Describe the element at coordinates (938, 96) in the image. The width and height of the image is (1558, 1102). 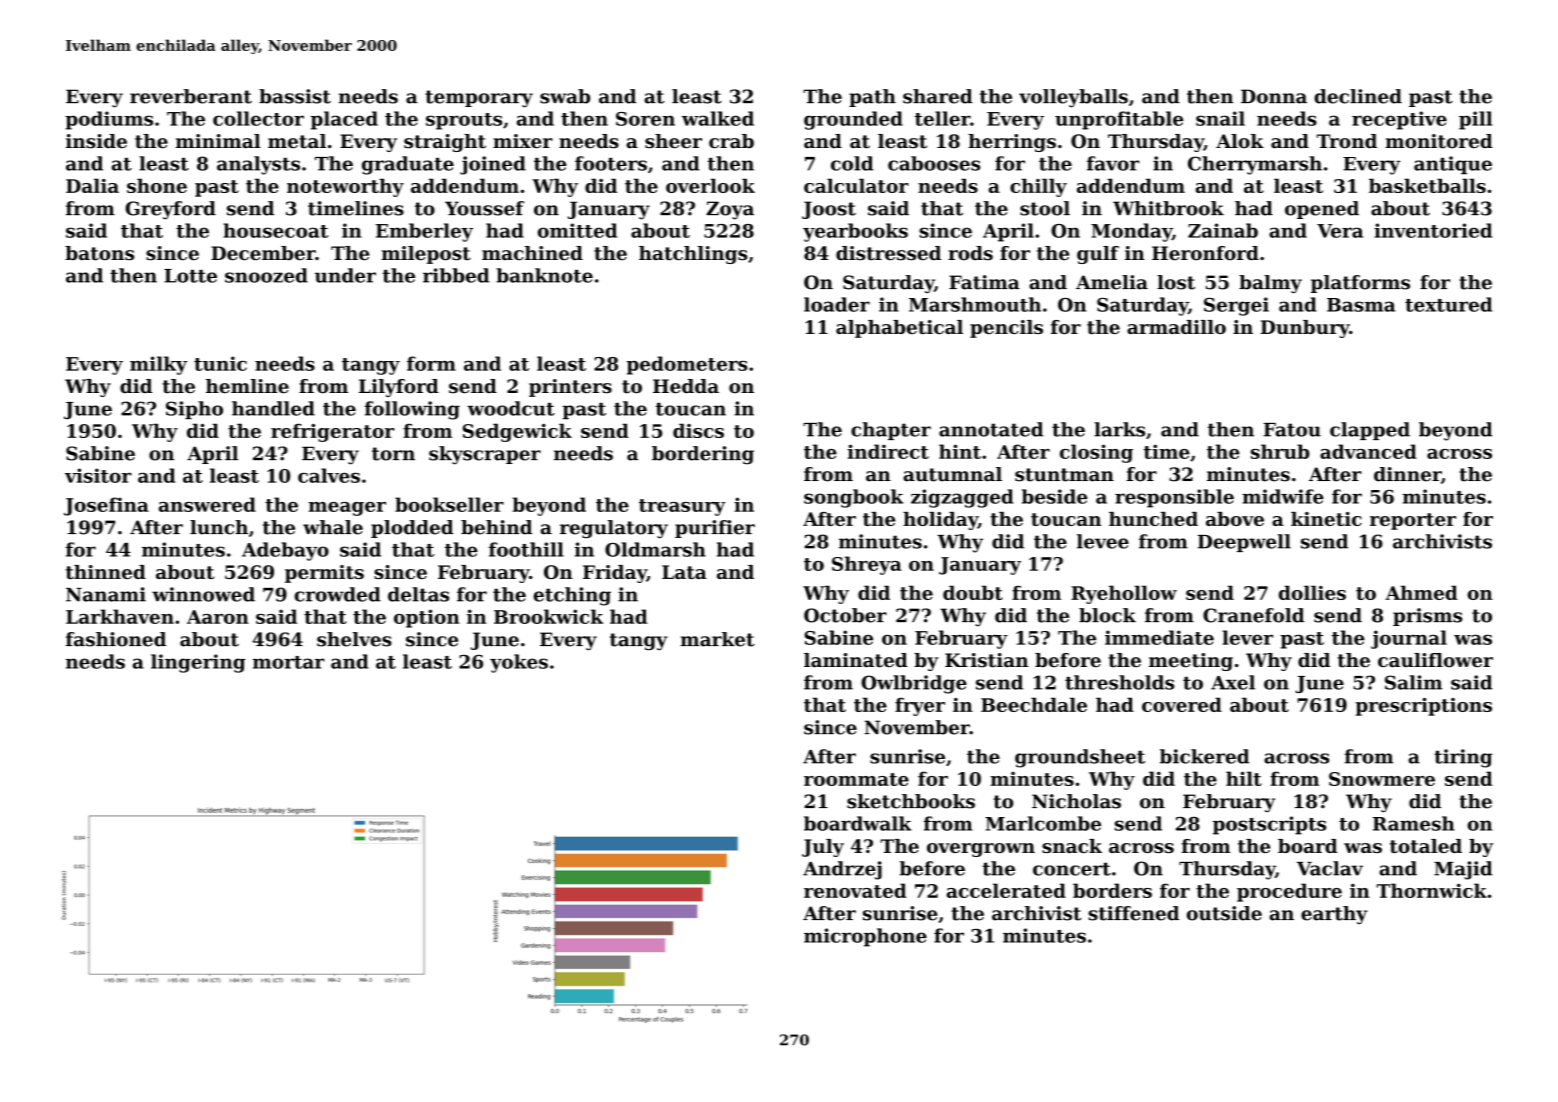
I see `shared` at that location.
